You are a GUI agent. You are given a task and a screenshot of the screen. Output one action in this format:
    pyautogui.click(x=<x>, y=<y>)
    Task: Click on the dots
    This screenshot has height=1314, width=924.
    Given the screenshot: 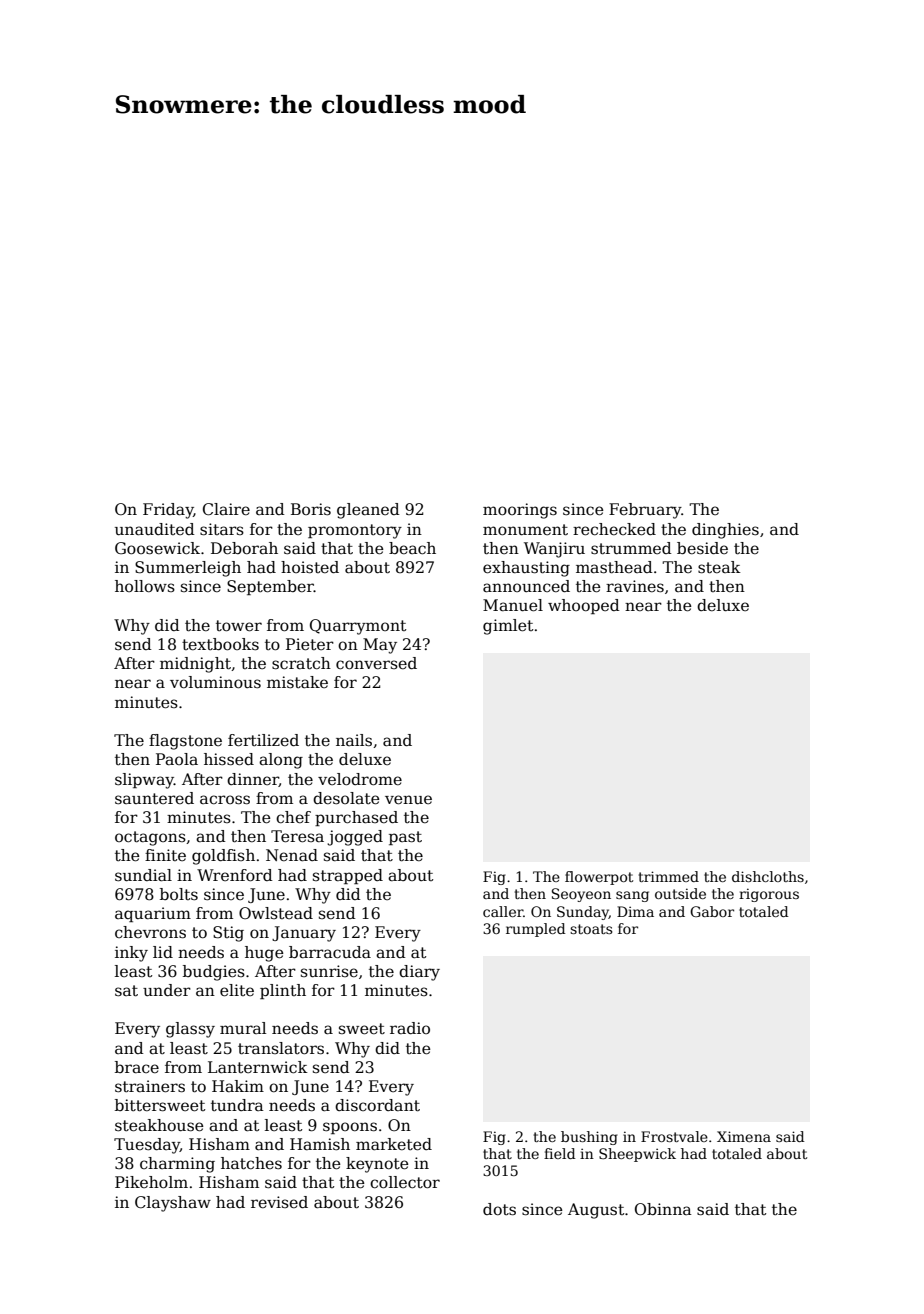 What is the action you would take?
    pyautogui.click(x=499, y=1209)
